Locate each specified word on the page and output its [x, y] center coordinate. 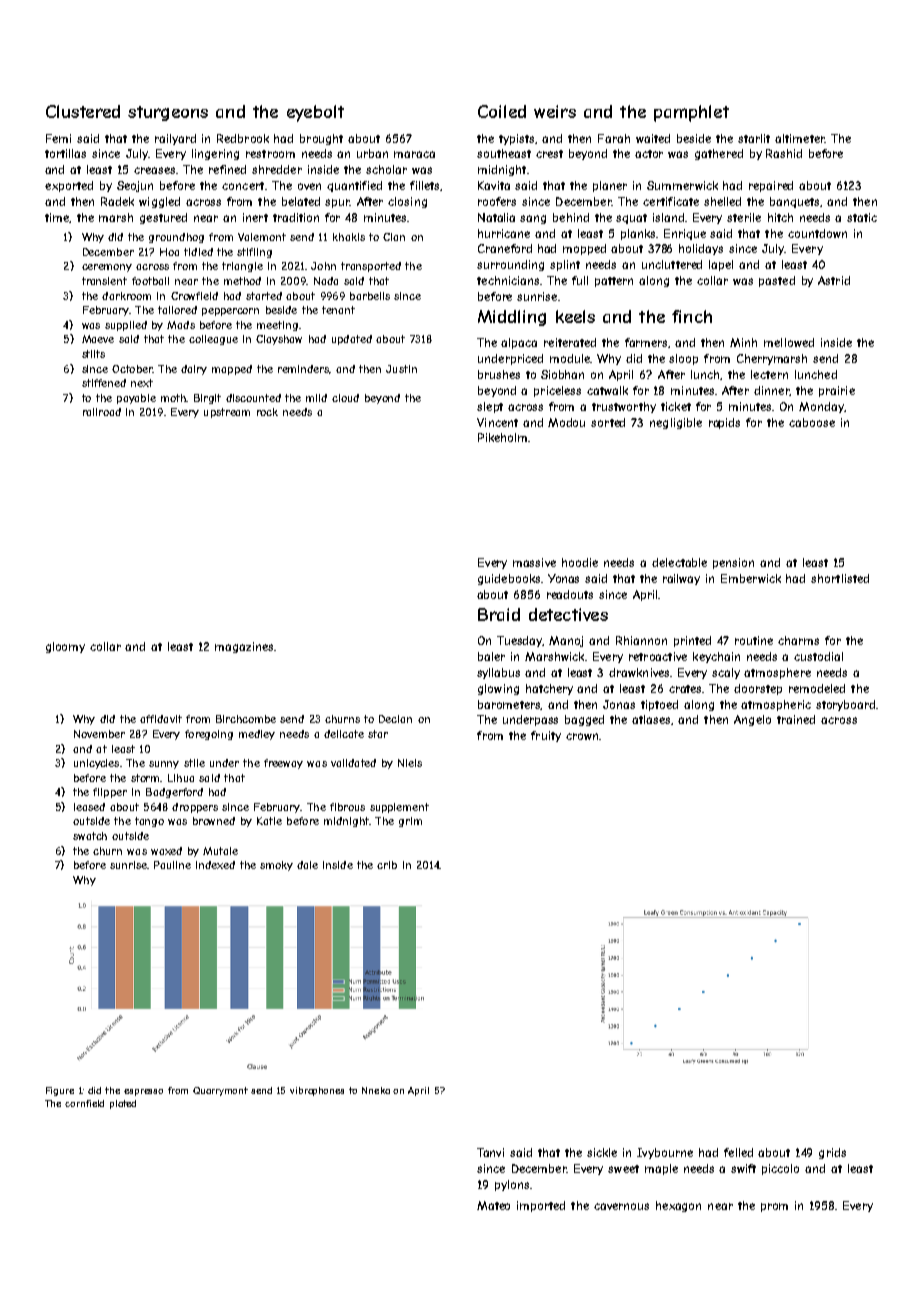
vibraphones [317, 1091]
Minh [743, 342]
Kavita [494, 185]
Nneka [376, 1090]
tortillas [65, 153]
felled [738, 1152]
